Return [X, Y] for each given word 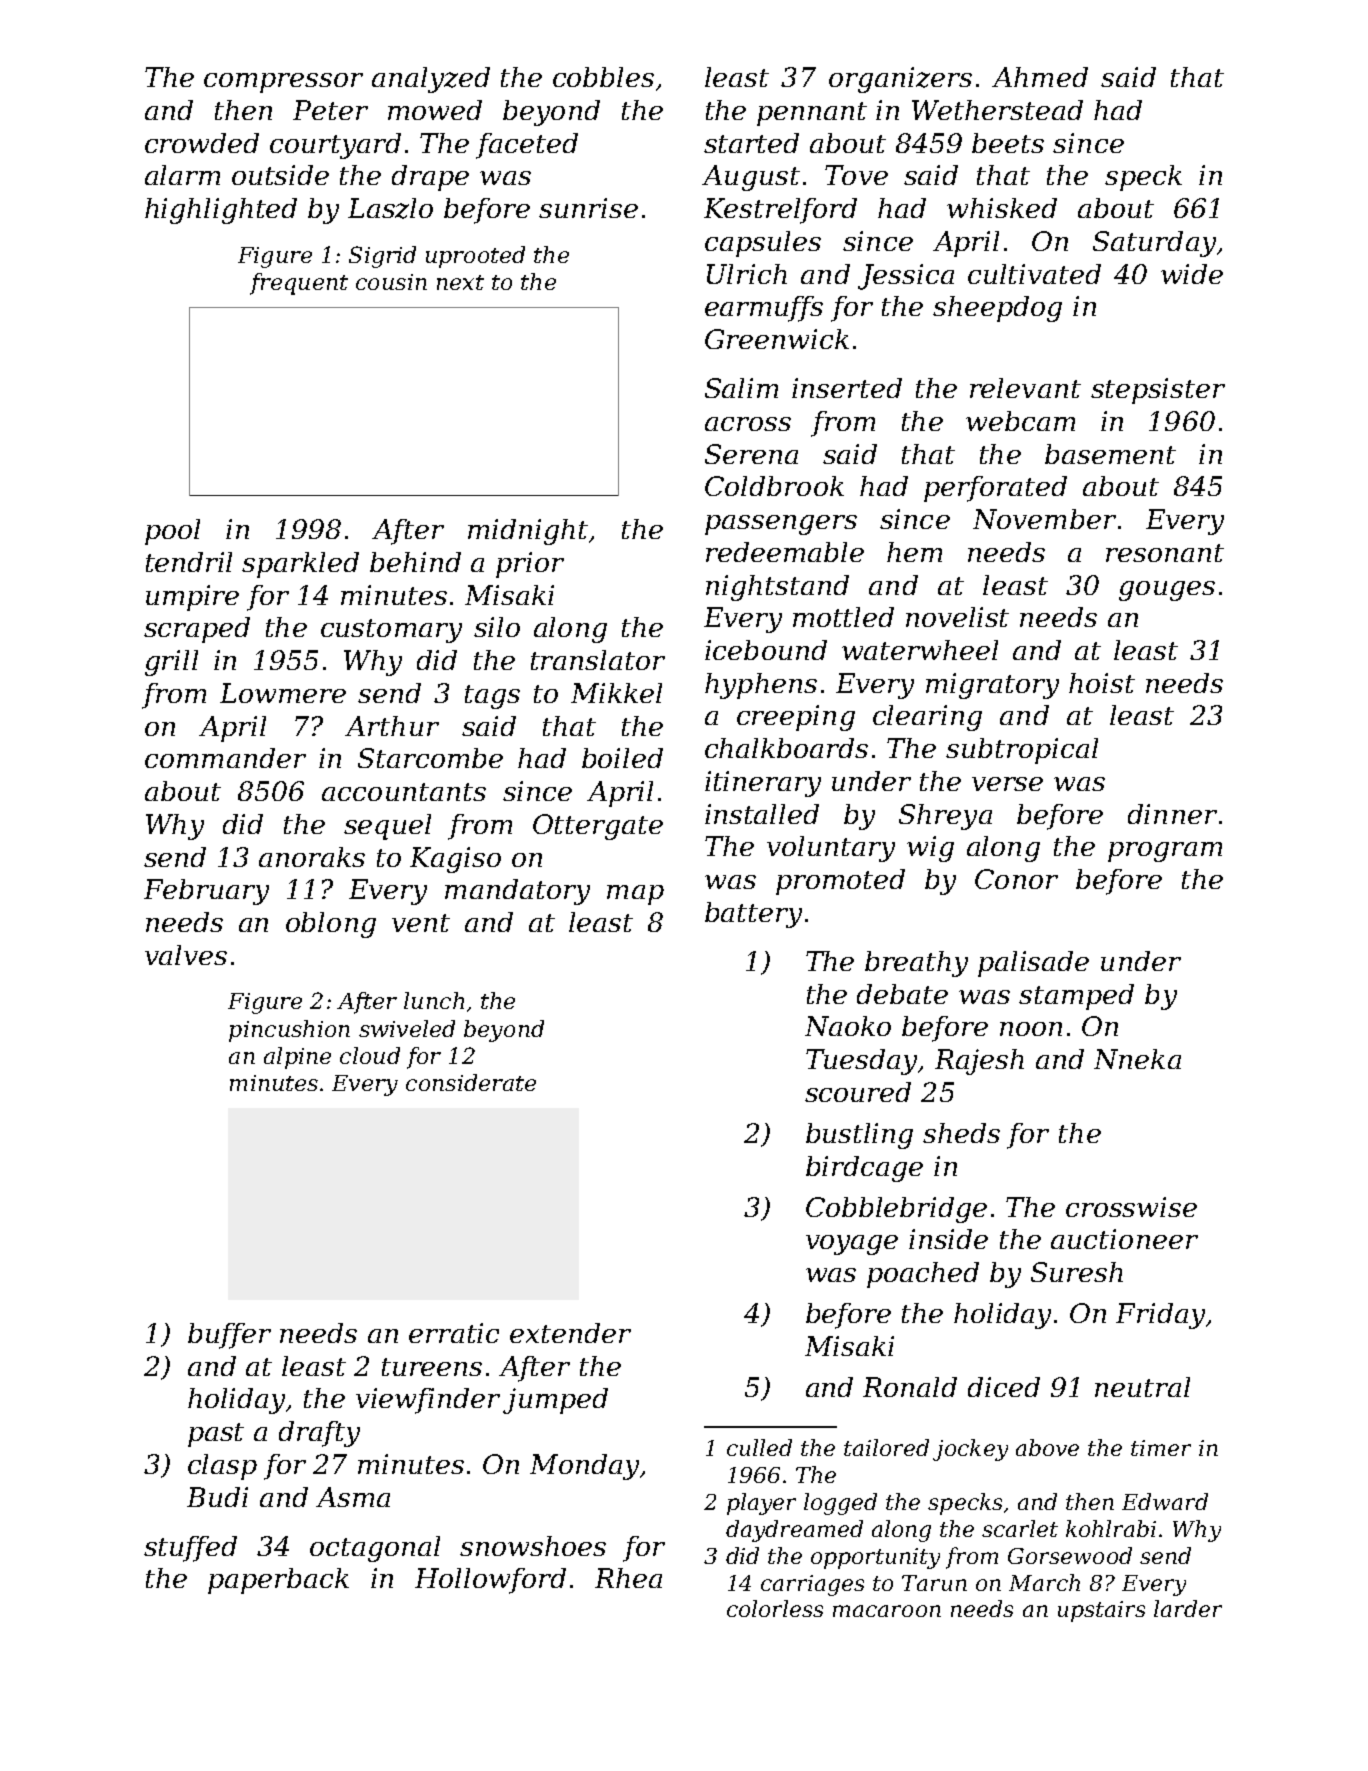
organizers [900, 80]
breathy [916, 964]
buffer [229, 1336]
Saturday [1154, 244]
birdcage [864, 1169]
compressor [283, 83]
